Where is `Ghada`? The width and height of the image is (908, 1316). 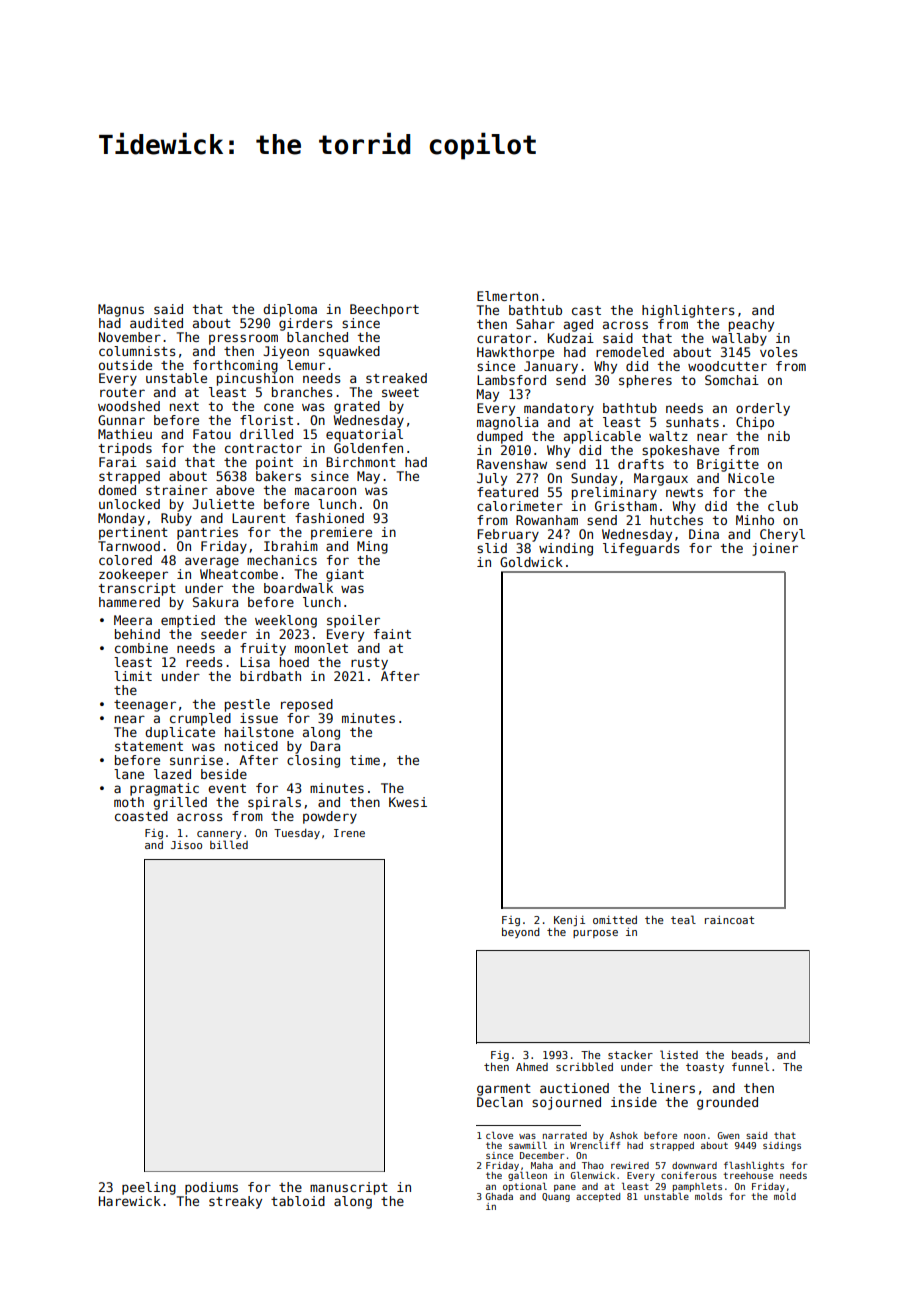 Ghada is located at coordinates (499, 1196).
